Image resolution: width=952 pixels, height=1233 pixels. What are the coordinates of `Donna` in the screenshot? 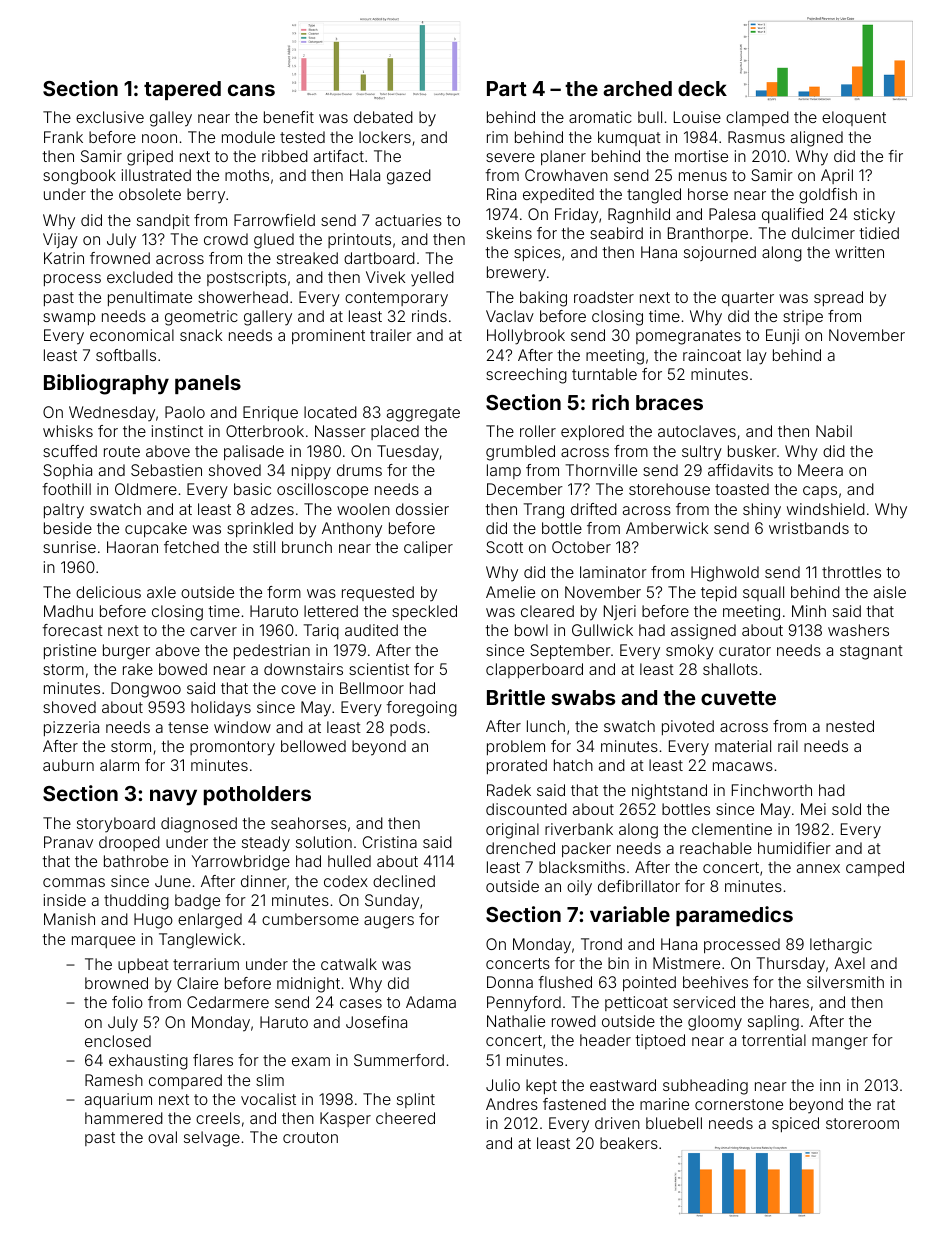 It's located at (510, 982).
